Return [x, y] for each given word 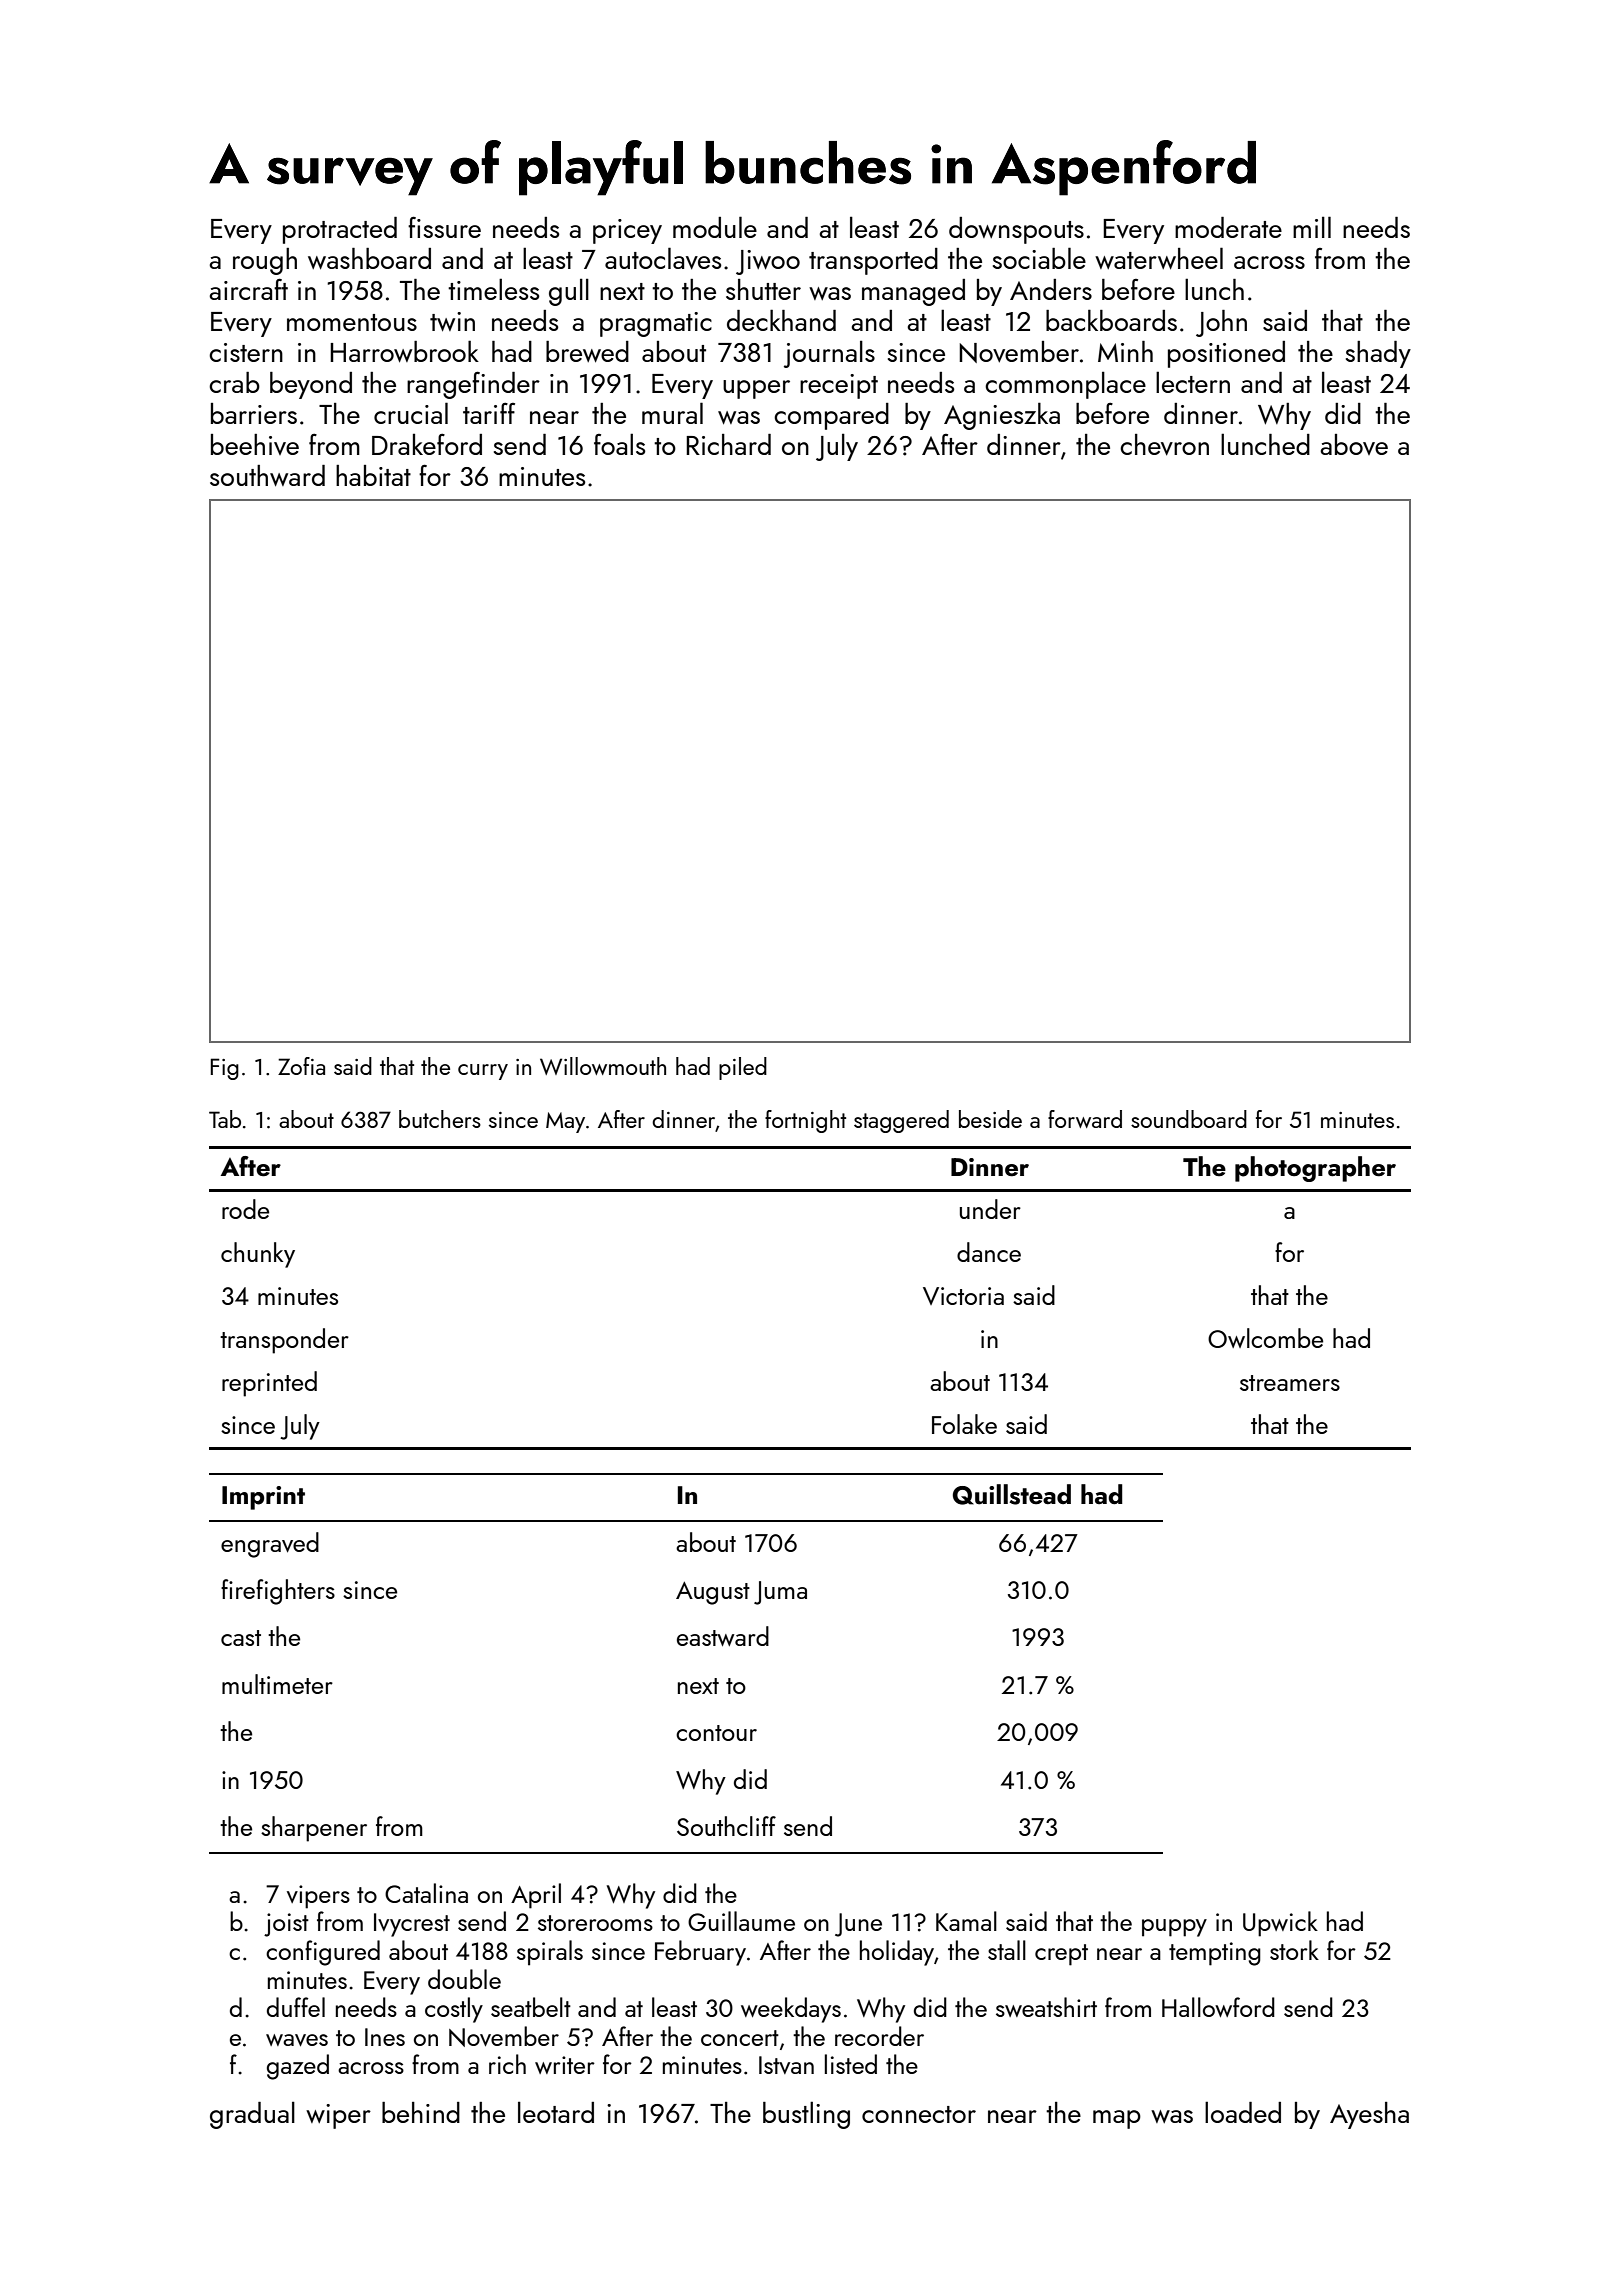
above [1354, 444]
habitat [373, 475]
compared [831, 416]
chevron [1164, 445]
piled [743, 1068]
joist [286, 1925]
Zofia [301, 1066]
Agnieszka [1002, 416]
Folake [964, 1424]
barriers [254, 413]
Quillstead [1012, 1494]
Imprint [263, 1498]
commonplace [1065, 385]
